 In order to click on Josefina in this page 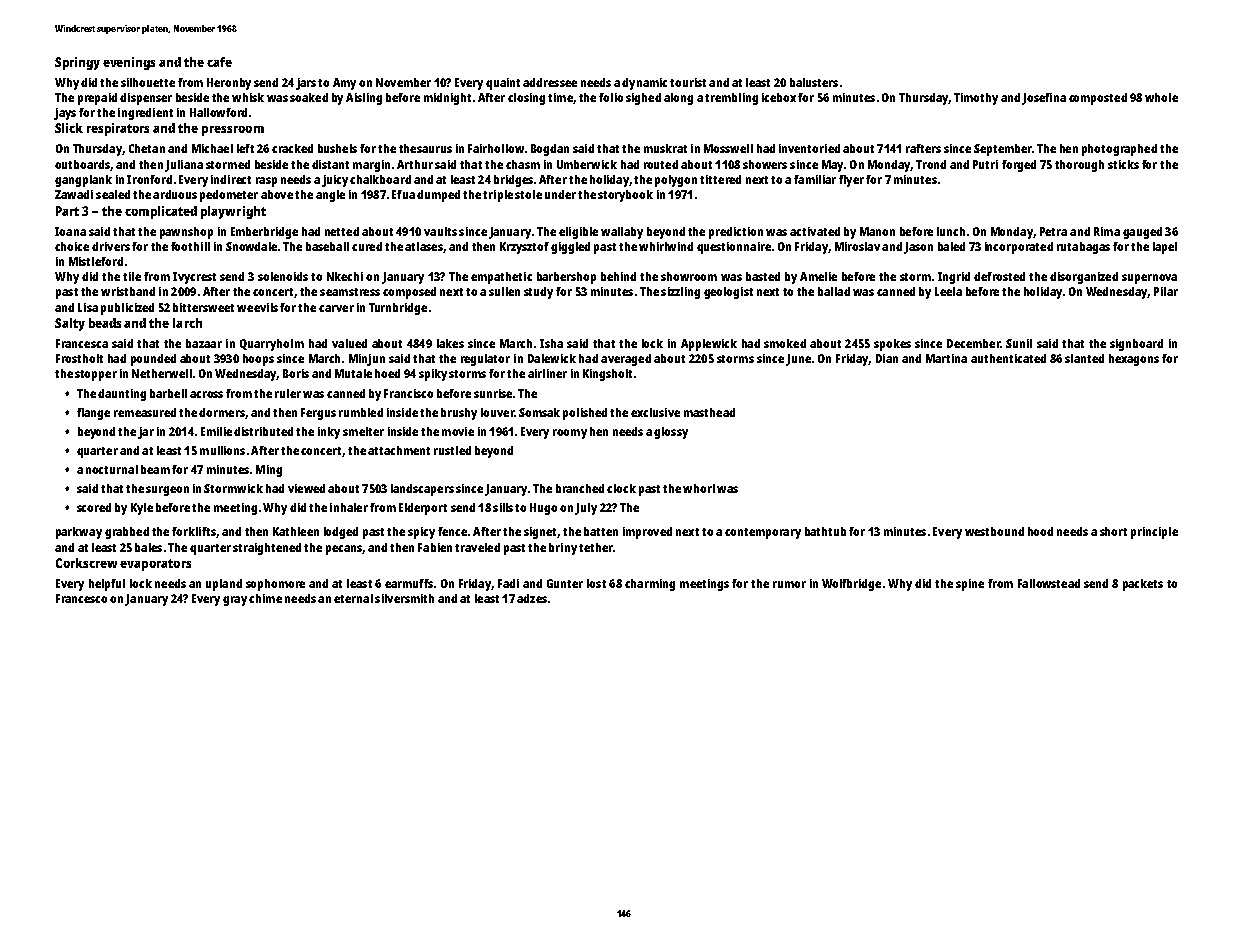, I will do `click(1044, 99)`.
